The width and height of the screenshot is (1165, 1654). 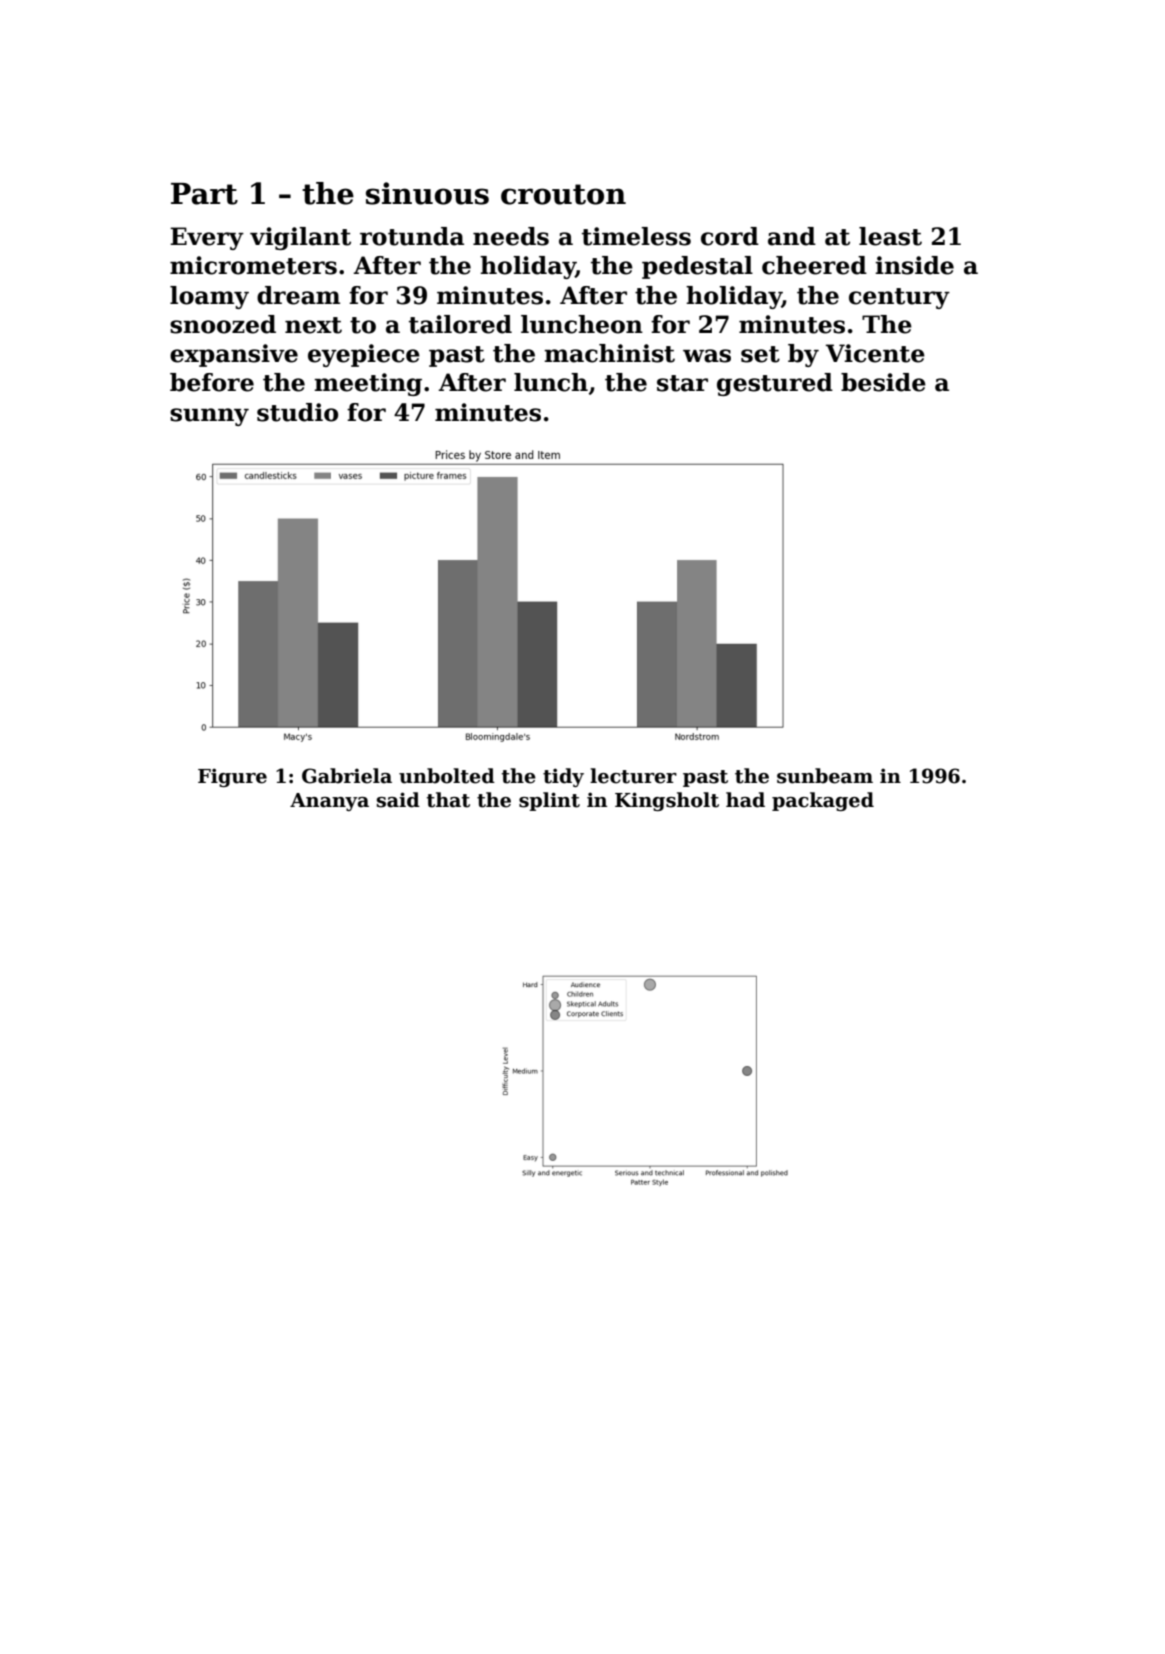 I want to click on vigilant, so click(x=300, y=238).
